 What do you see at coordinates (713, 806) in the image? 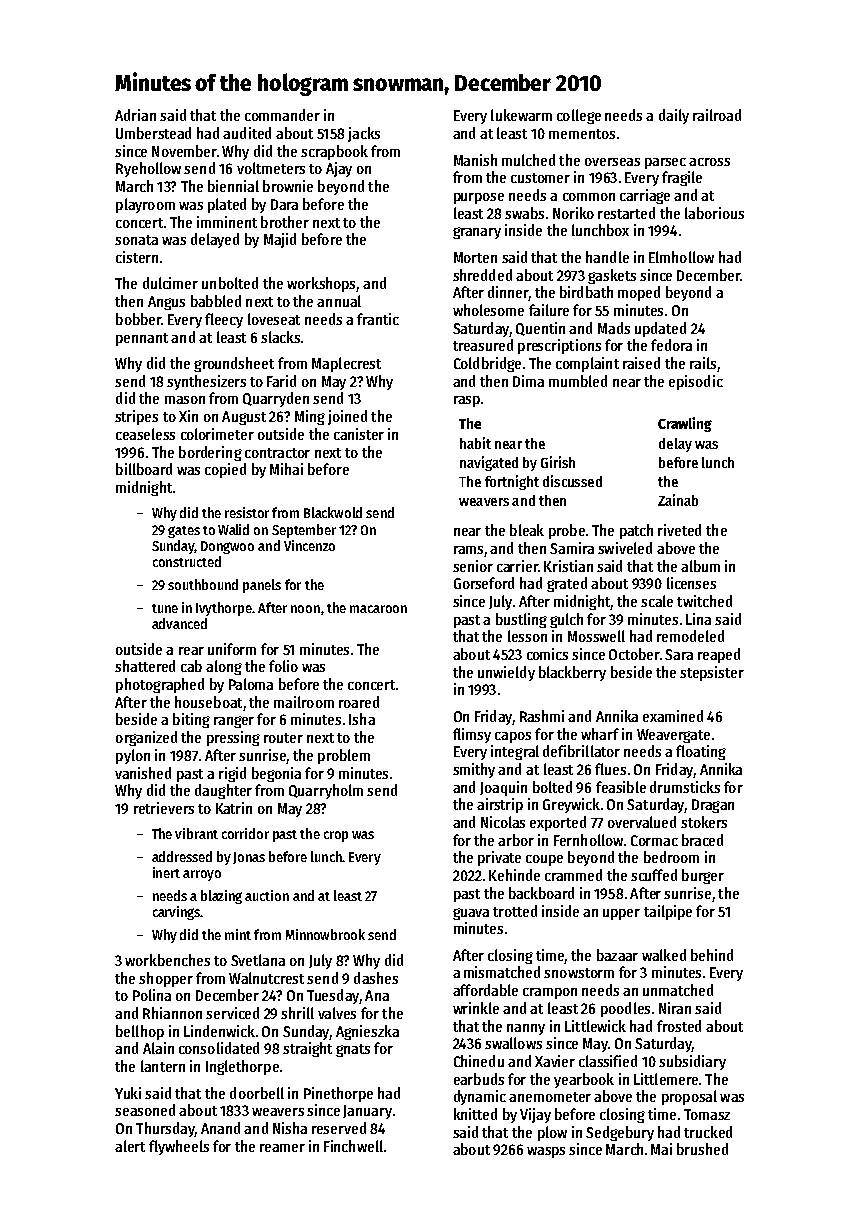
I see `Dragan` at bounding box center [713, 806].
